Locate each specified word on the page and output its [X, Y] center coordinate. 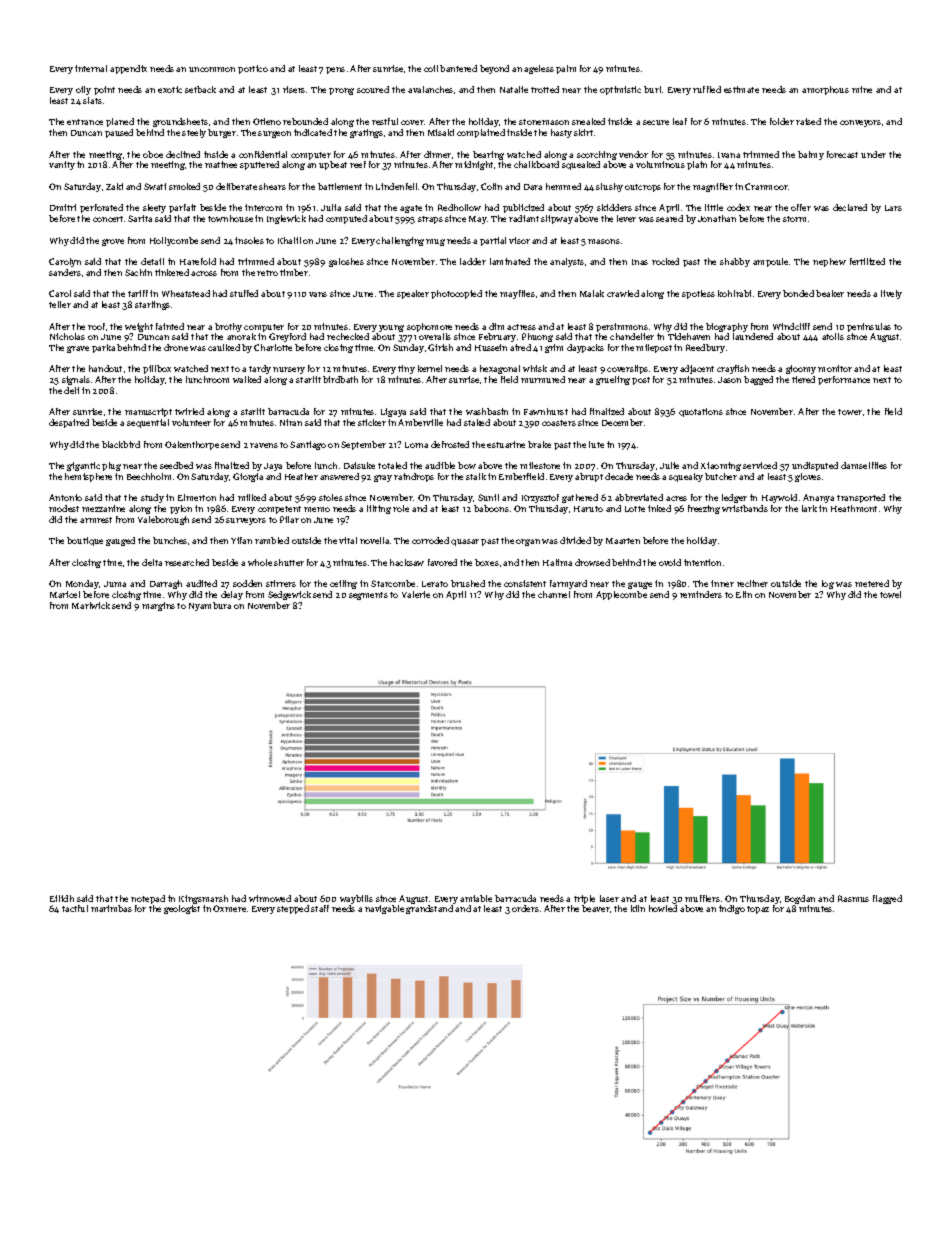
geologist [182, 909]
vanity [62, 165]
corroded [430, 540]
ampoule [770, 262]
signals [76, 380]
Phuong [537, 337]
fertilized [867, 261]
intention [702, 562]
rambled [272, 540]
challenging [400, 241]
